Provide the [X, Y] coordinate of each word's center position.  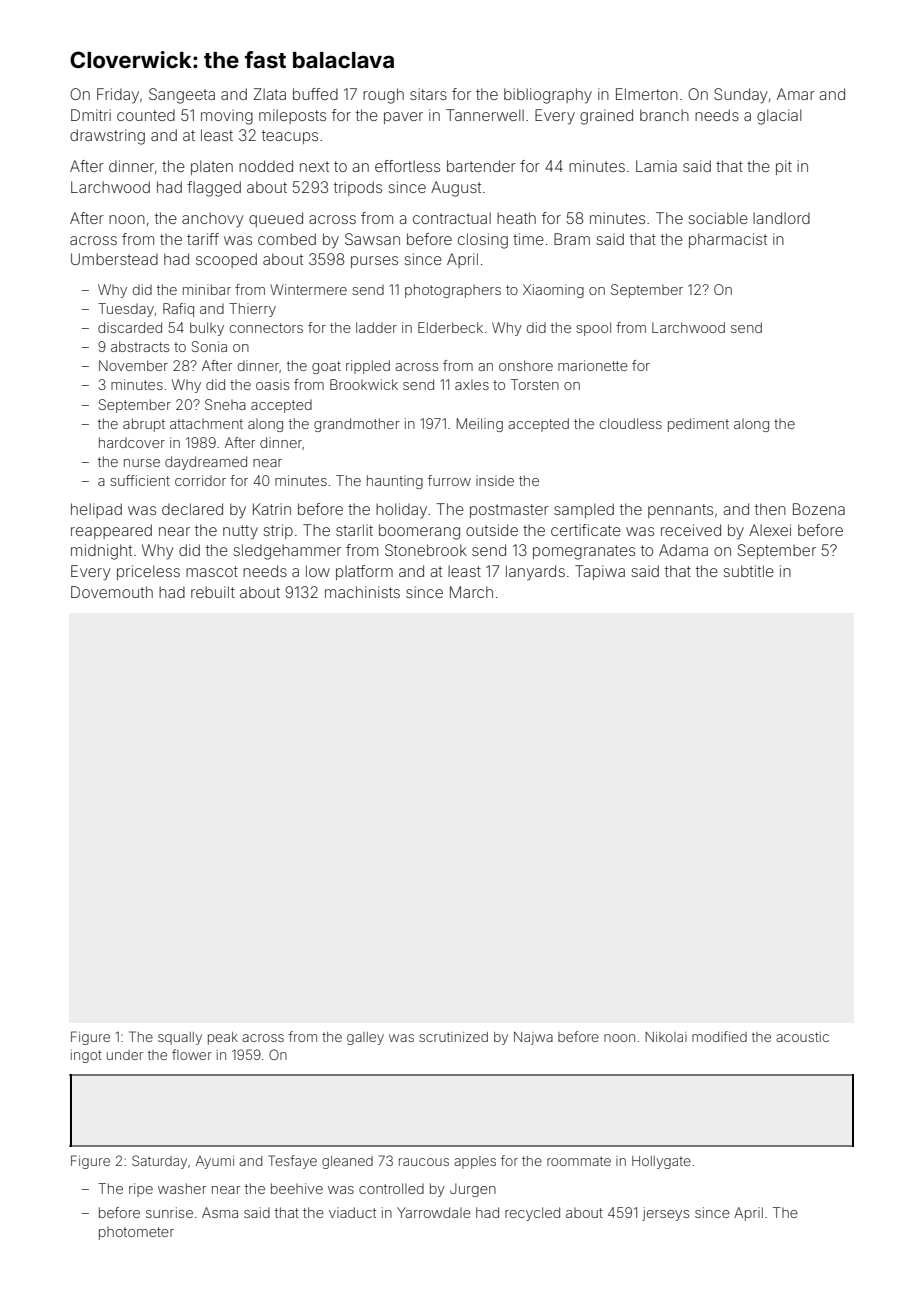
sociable [718, 218]
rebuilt [213, 592]
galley [365, 1038]
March [471, 592]
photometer [136, 1233]
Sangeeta [182, 96]
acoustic [802, 1037]
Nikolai [666, 1037]
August [456, 189]
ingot [86, 1056]
